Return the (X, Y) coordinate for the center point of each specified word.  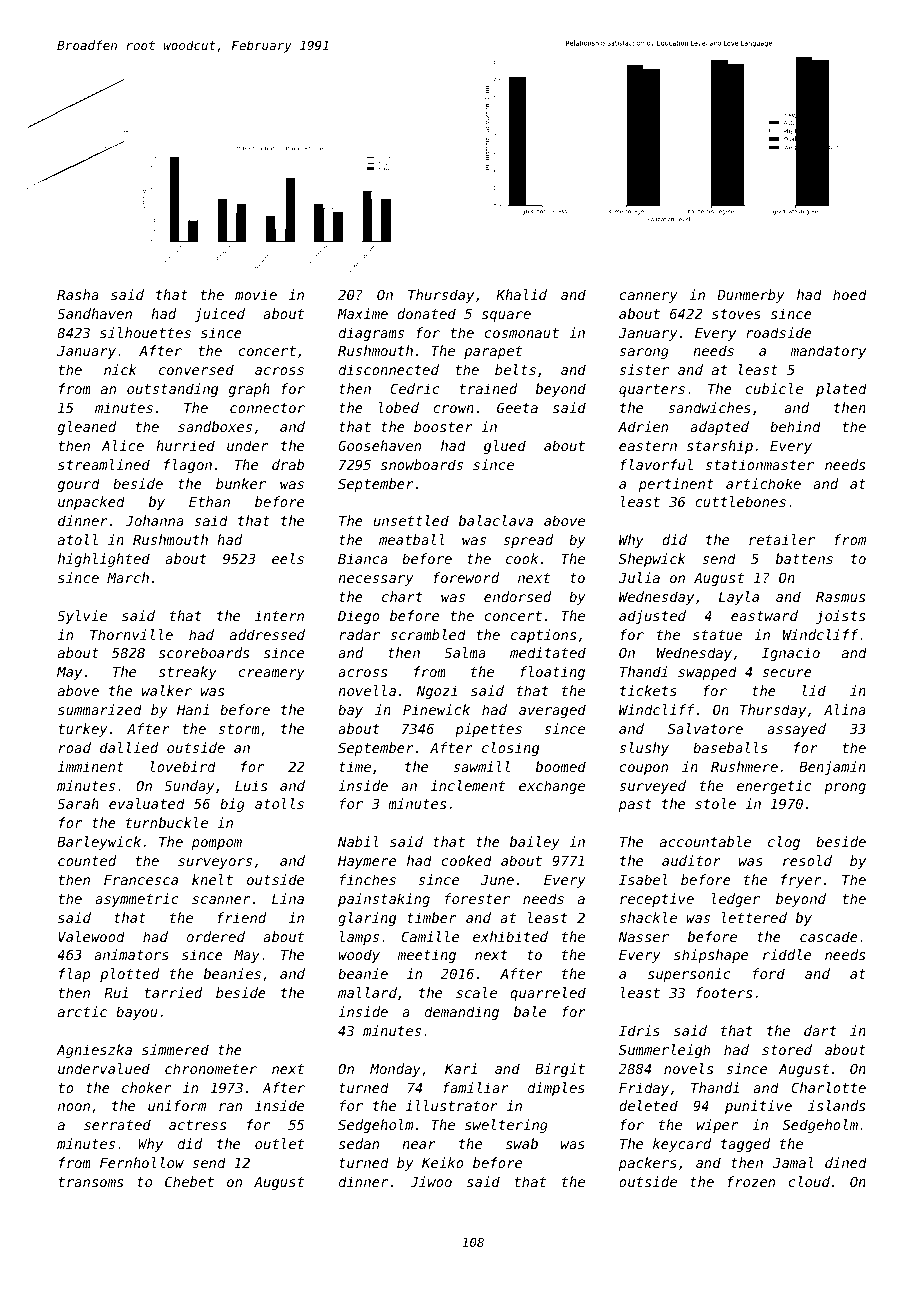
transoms (91, 1182)
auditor (691, 860)
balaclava (496, 520)
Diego (359, 617)
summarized (100, 709)
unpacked (91, 503)
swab (522, 1143)
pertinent (676, 485)
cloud (809, 1181)
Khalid (521, 294)
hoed (850, 294)
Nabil (358, 841)
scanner (221, 900)
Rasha (78, 294)
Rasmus (840, 597)
